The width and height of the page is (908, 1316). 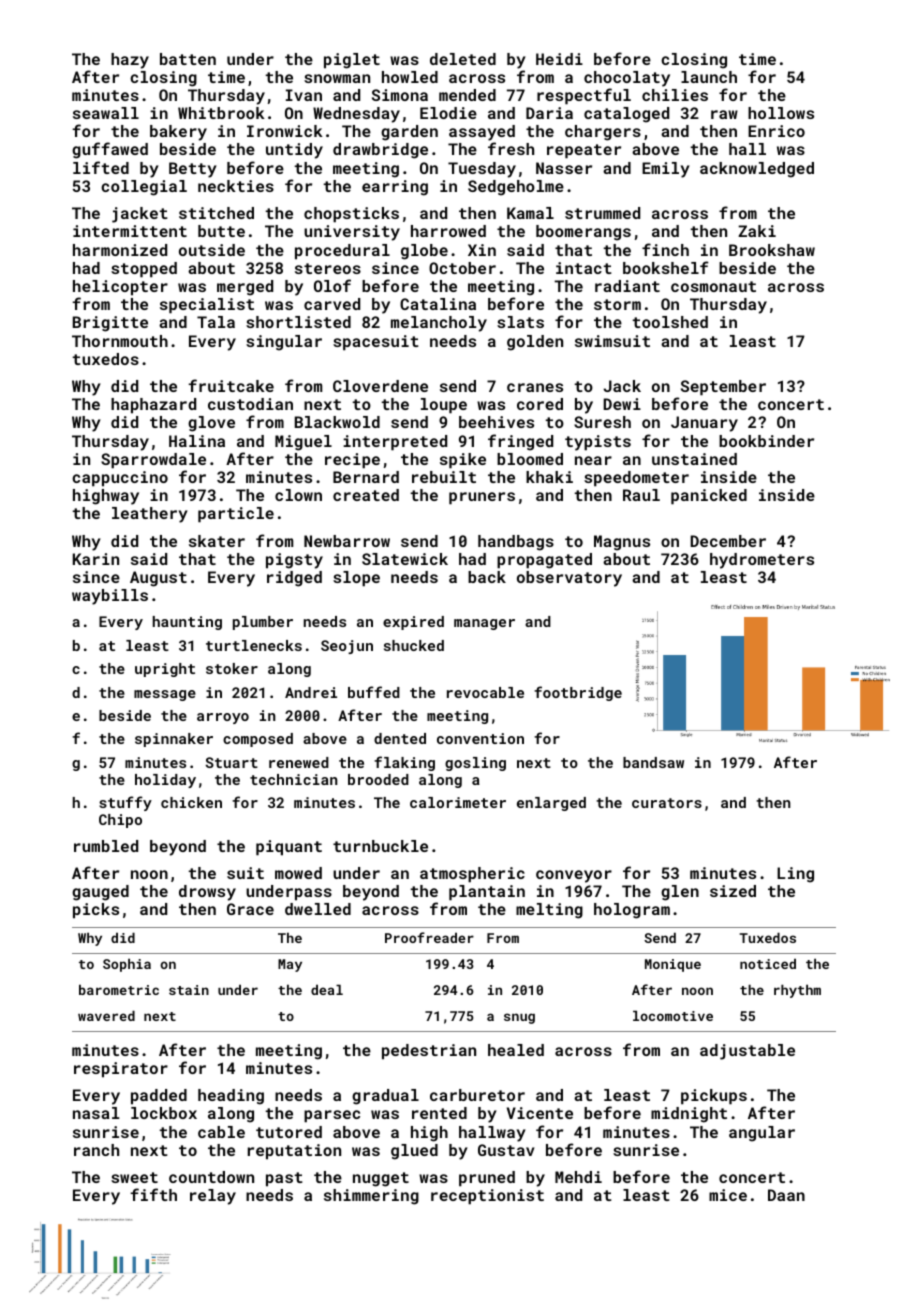 I want to click on plantain, so click(x=487, y=893).
